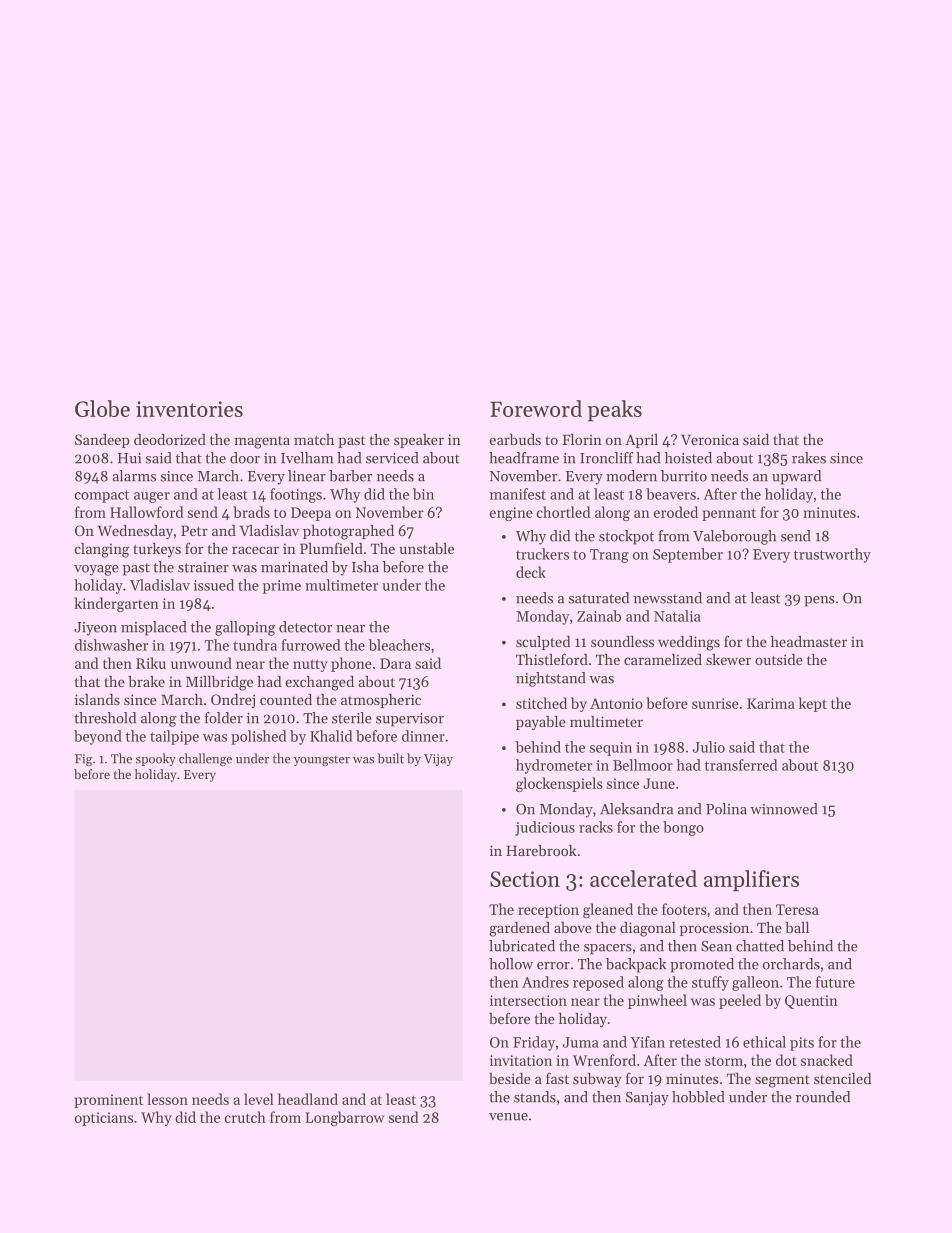 The image size is (952, 1233). Describe the element at coordinates (771, 703) in the image. I see `Karima` at that location.
